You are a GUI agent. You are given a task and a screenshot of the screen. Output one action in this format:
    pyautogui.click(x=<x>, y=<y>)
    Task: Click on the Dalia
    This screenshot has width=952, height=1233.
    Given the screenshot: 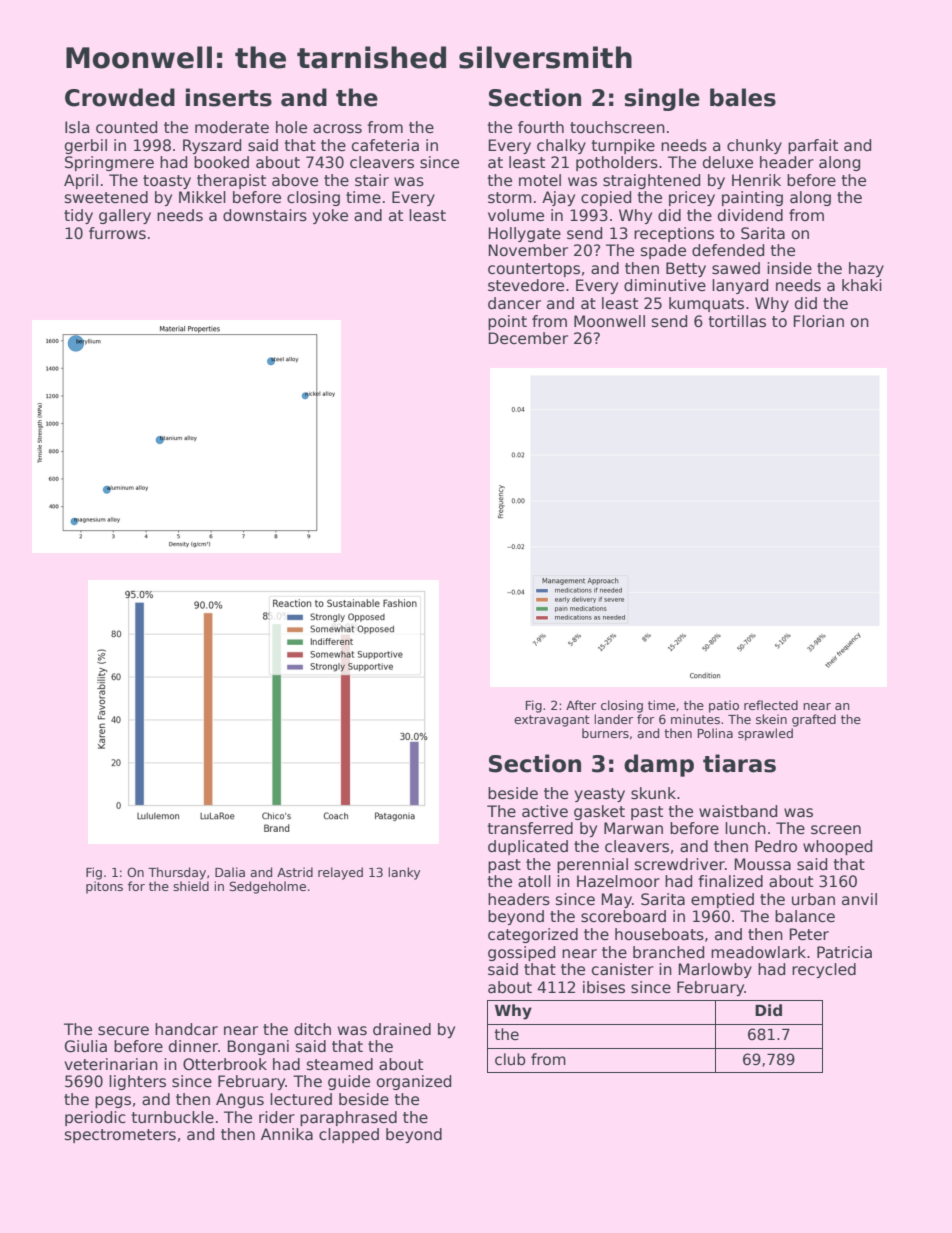 What is the action you would take?
    pyautogui.click(x=230, y=872)
